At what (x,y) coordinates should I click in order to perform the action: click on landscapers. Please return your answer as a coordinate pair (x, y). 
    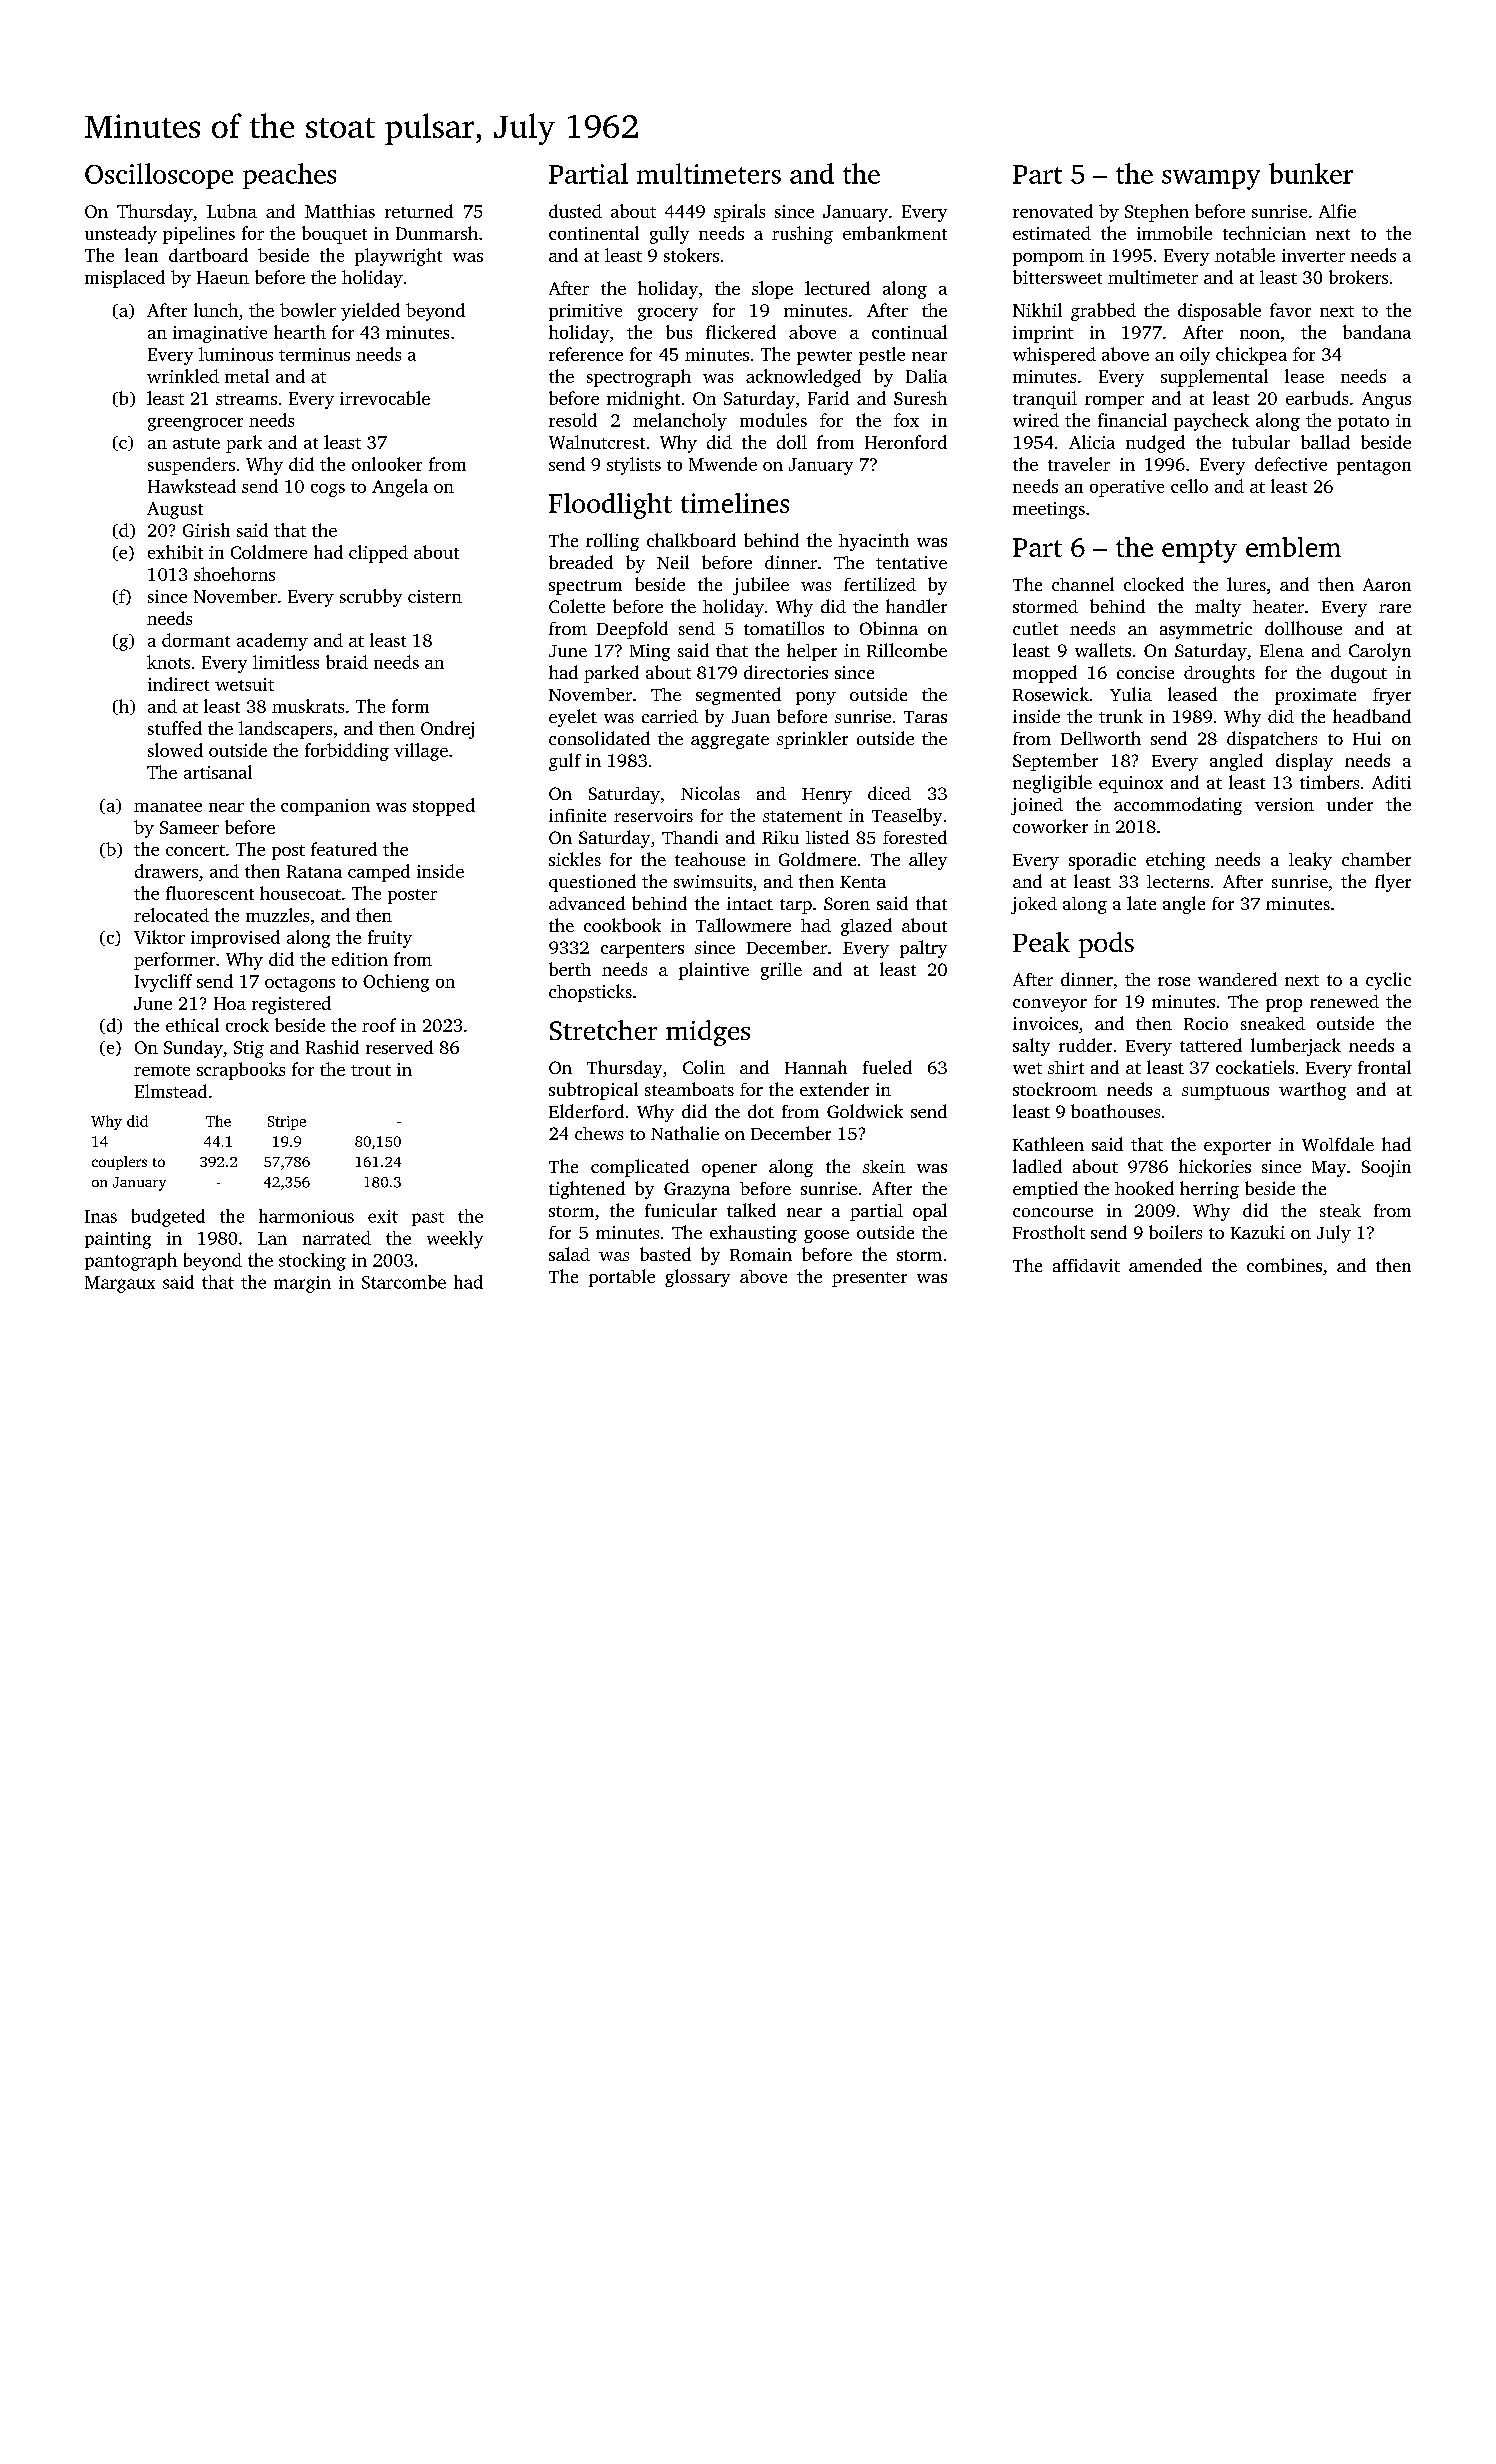
    Looking at the image, I should click on (285, 730).
